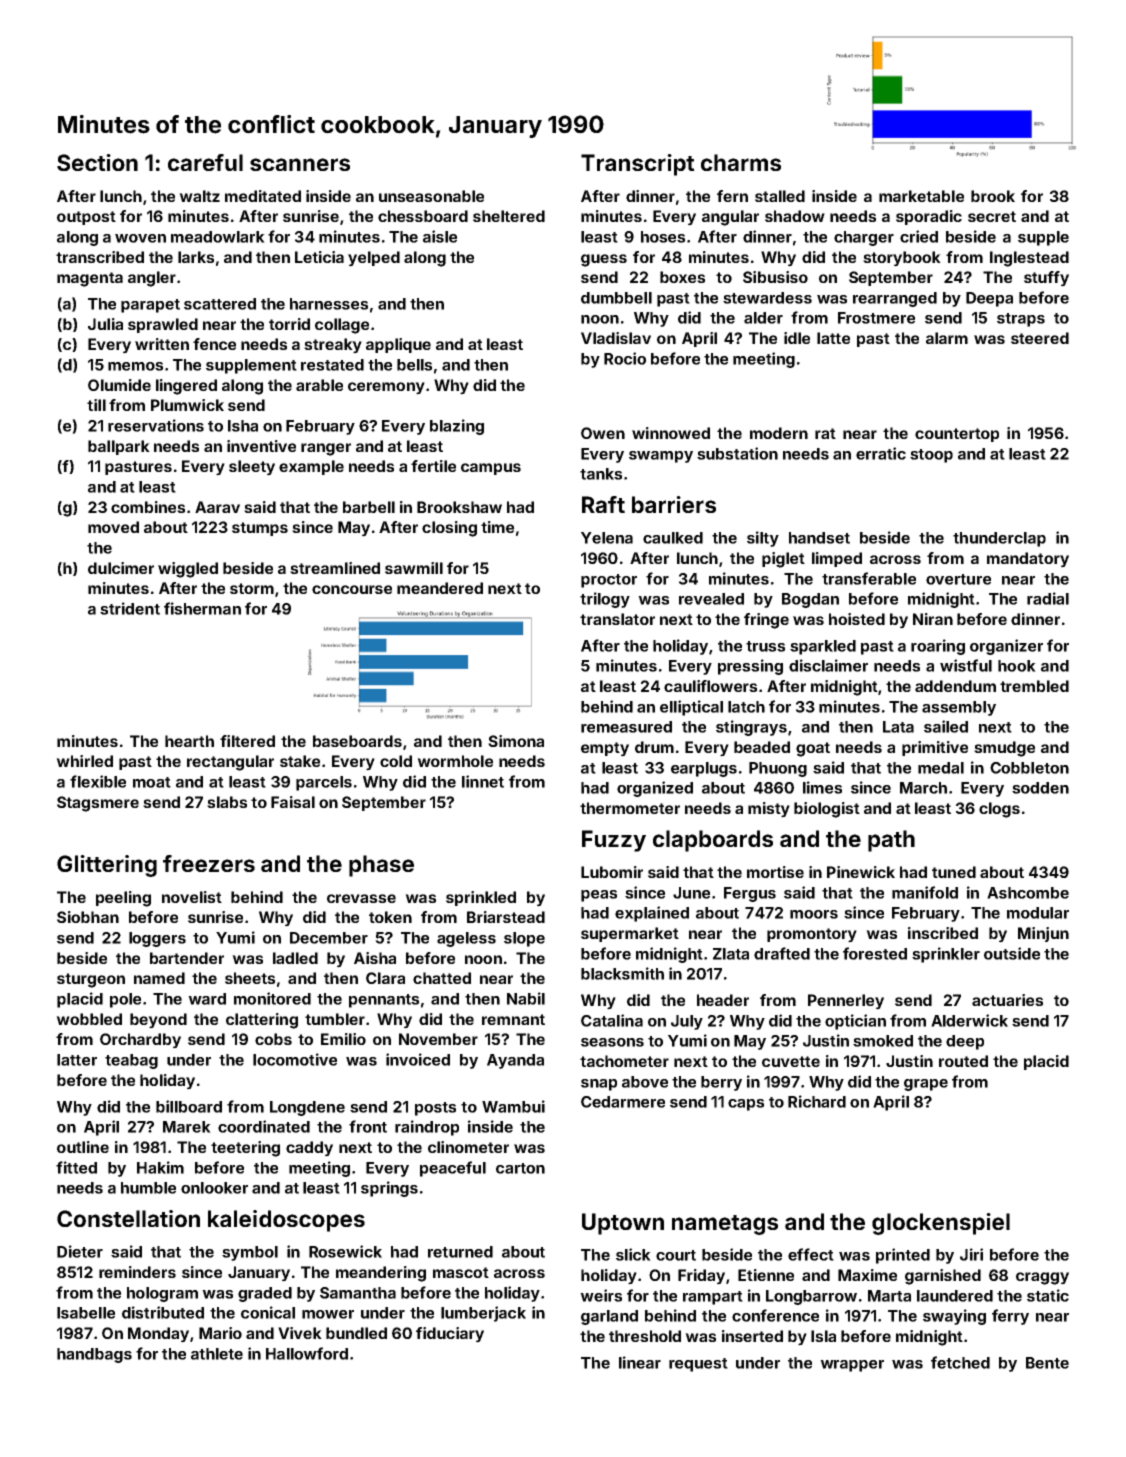 The height and width of the screenshot is (1457, 1126). I want to click on meandered, so click(440, 588).
